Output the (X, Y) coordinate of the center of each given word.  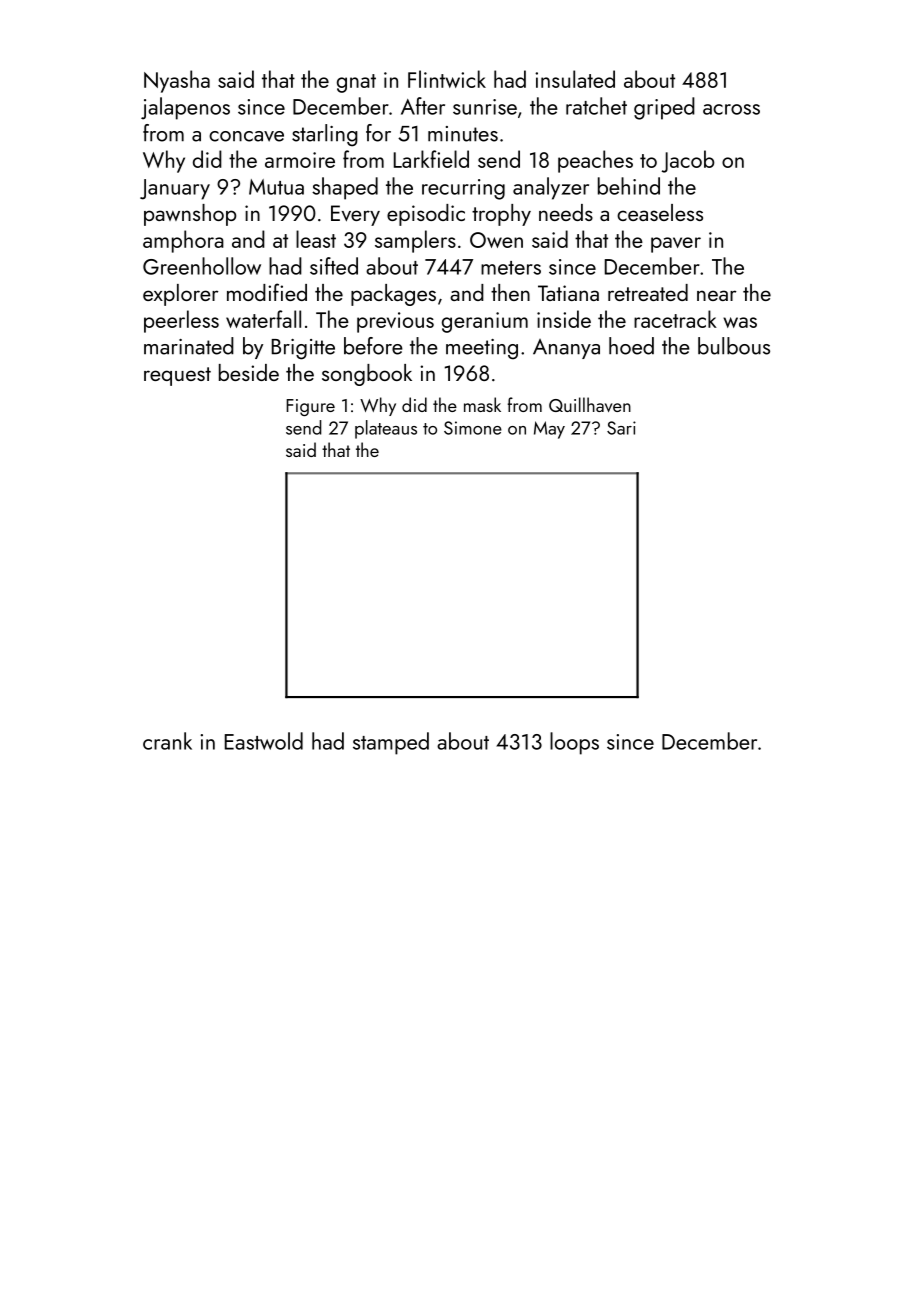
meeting (482, 349)
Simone (473, 428)
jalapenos (185, 108)
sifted (334, 266)
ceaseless (660, 212)
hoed (631, 346)
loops (574, 743)
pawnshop (190, 215)
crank (167, 741)
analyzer (551, 188)
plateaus (386, 429)
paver (676, 245)
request (177, 376)
